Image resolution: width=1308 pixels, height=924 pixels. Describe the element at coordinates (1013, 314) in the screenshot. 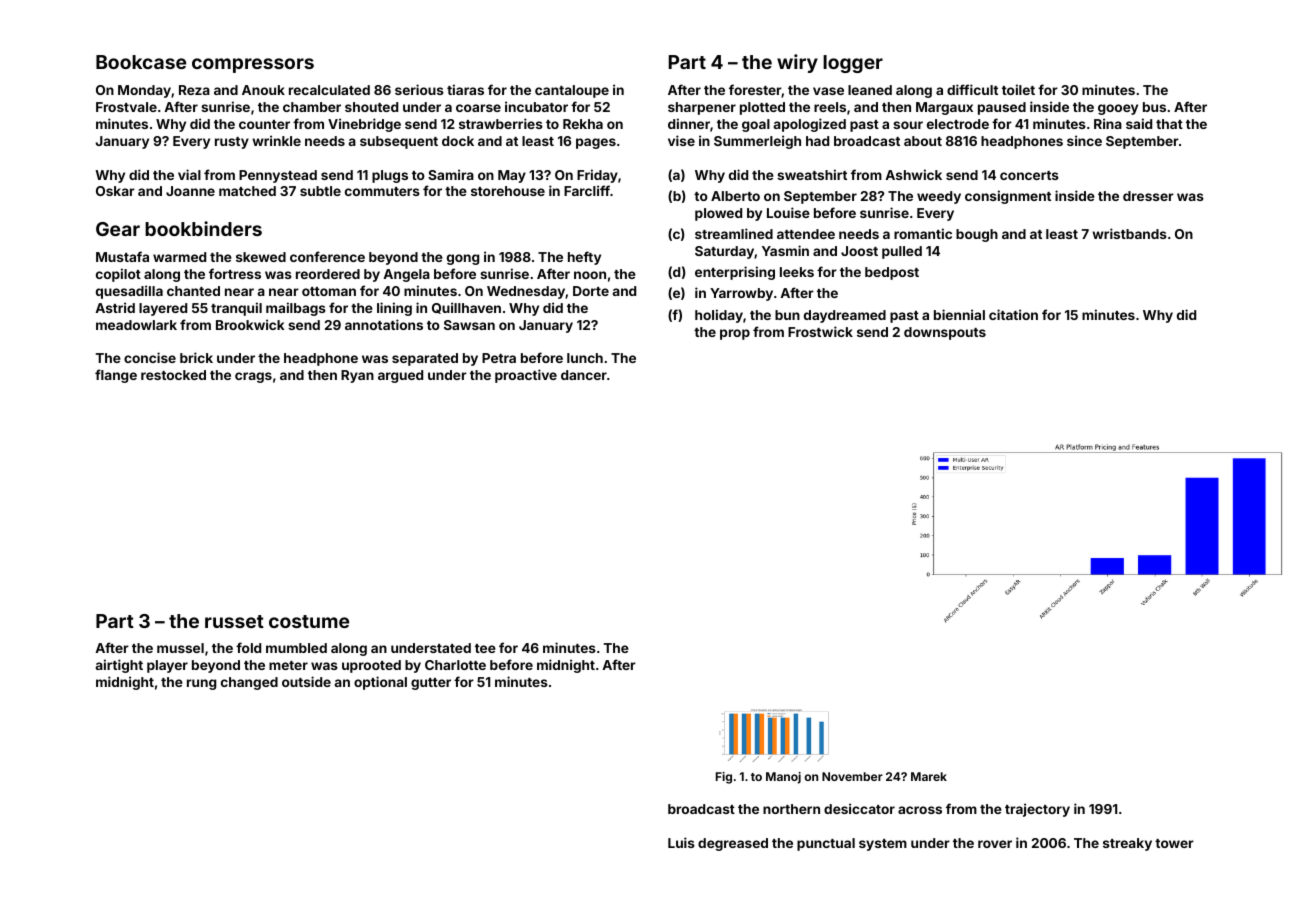

I see `citation` at that location.
